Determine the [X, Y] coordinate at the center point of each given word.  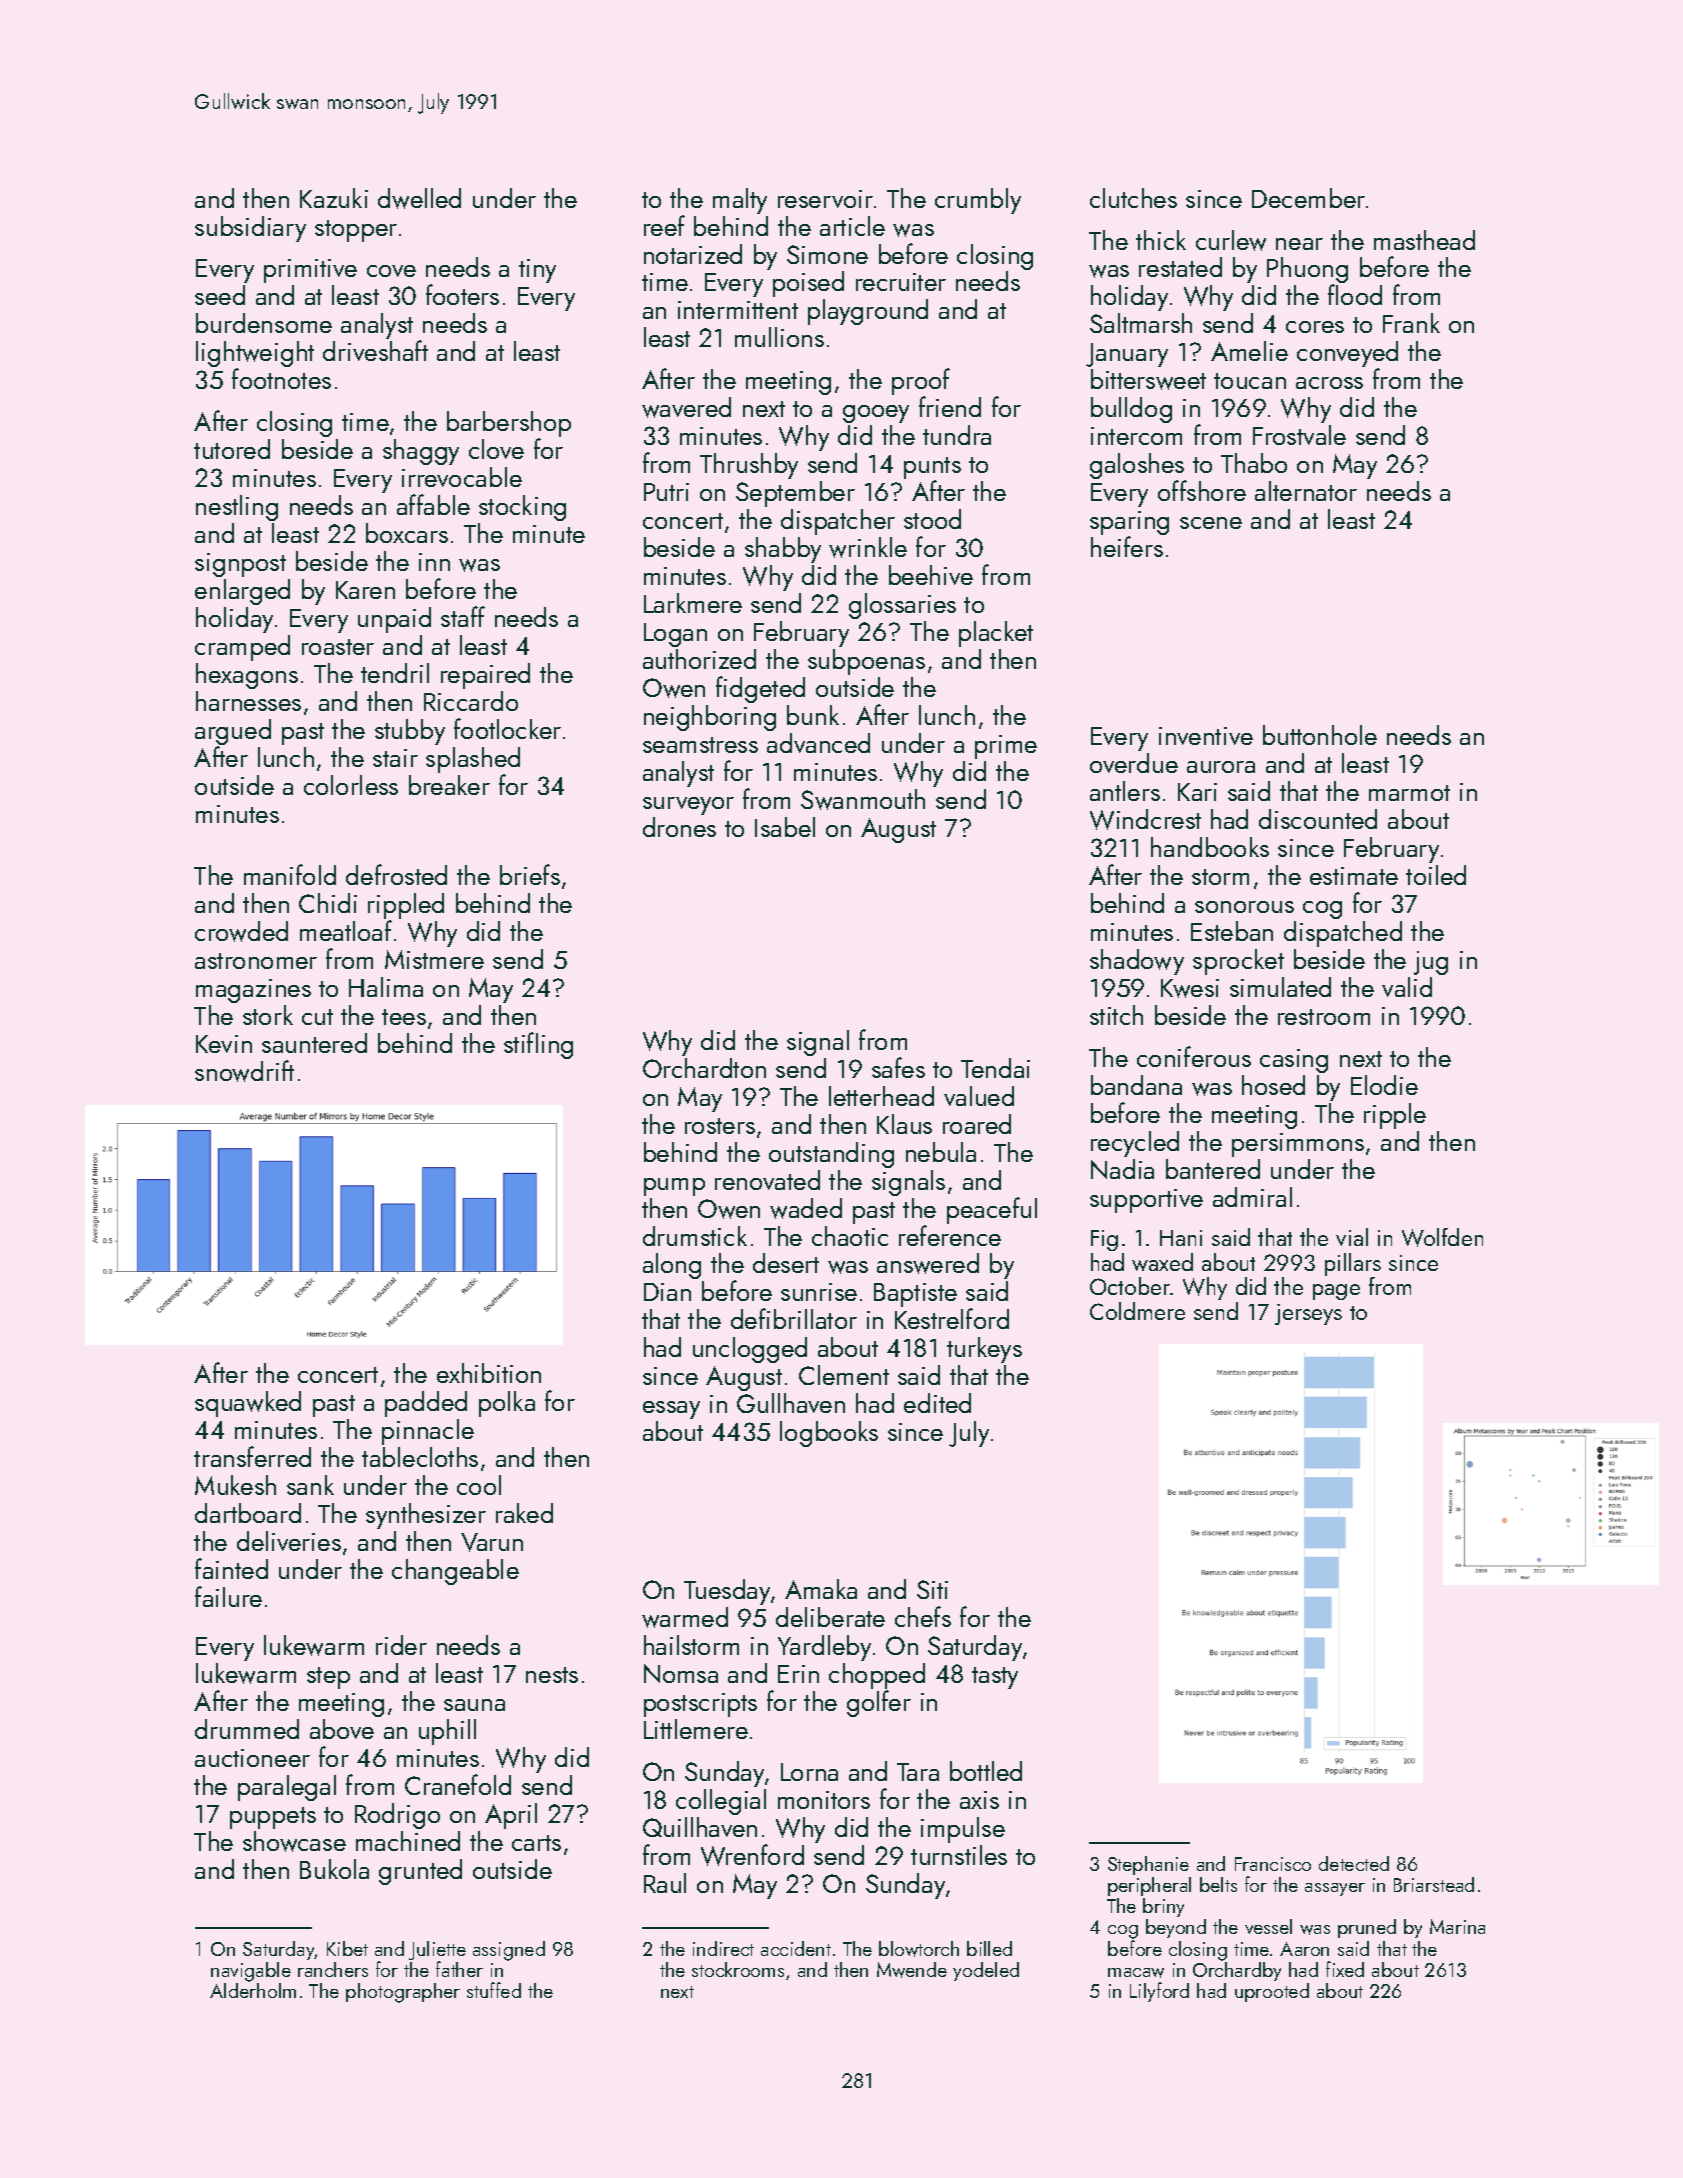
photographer [403, 1993]
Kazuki [334, 198]
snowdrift [244, 1071]
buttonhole [1320, 735]
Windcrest [1145, 819]
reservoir [825, 199]
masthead [1424, 240]
